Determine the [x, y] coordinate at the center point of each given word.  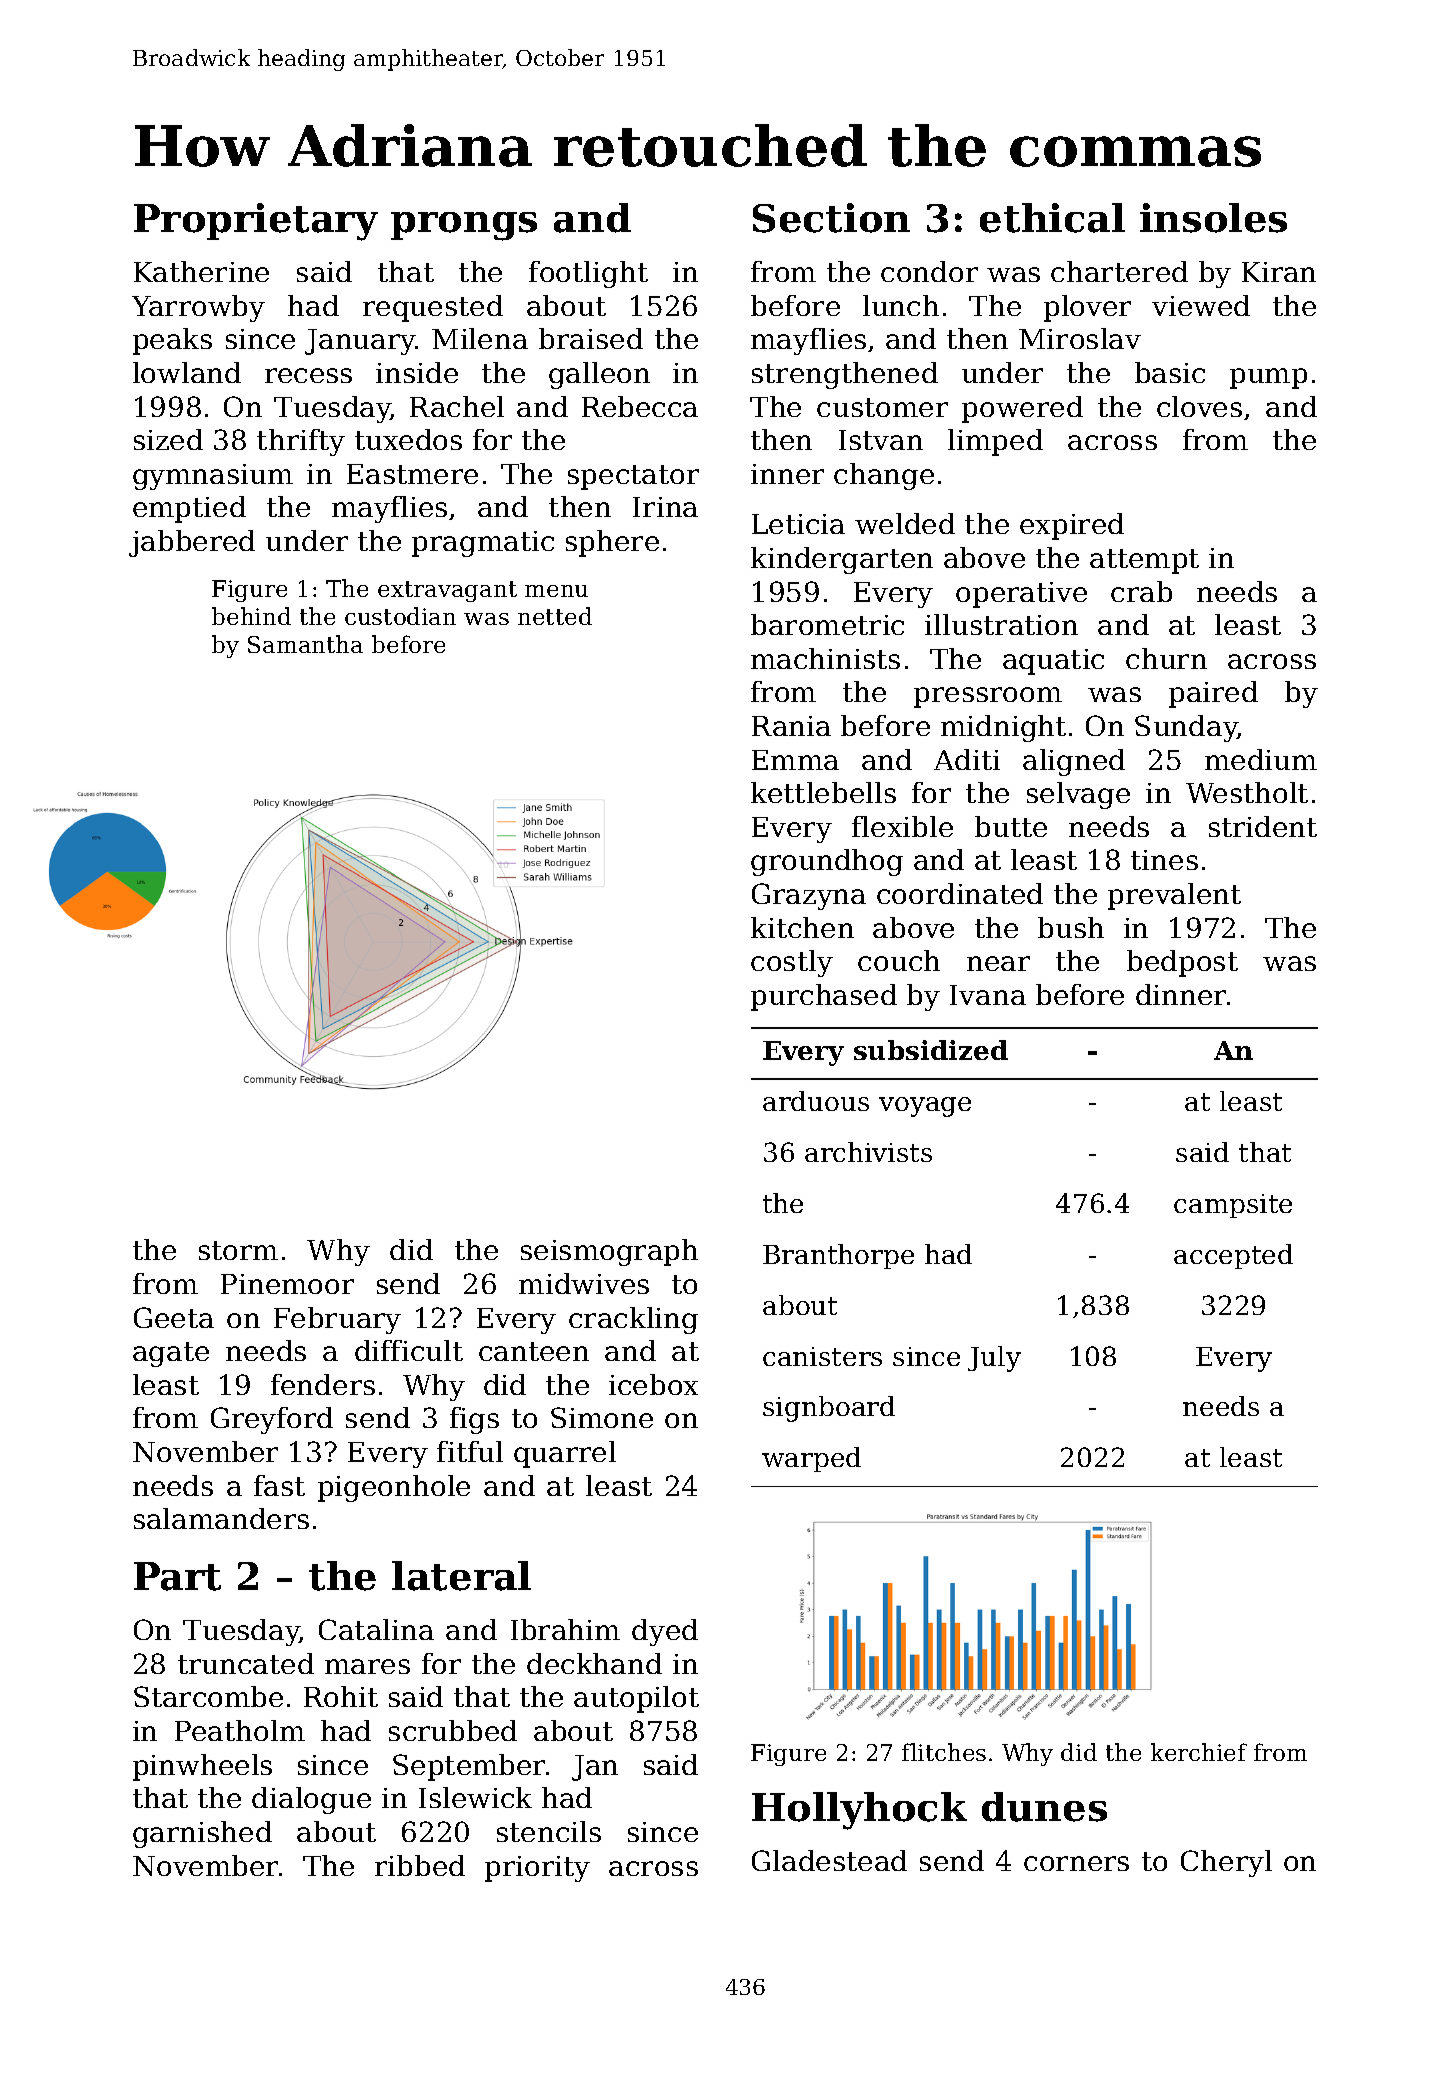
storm [238, 1250]
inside [417, 372]
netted [555, 616]
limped [995, 442]
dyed [665, 1632]
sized [168, 439]
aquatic [1053, 662]
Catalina [376, 1629]
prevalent [1174, 896]
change [884, 476]
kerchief [1199, 1752]
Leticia [798, 524]
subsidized [931, 1050]
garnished [202, 1834]
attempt [1144, 561]
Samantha [305, 644]
